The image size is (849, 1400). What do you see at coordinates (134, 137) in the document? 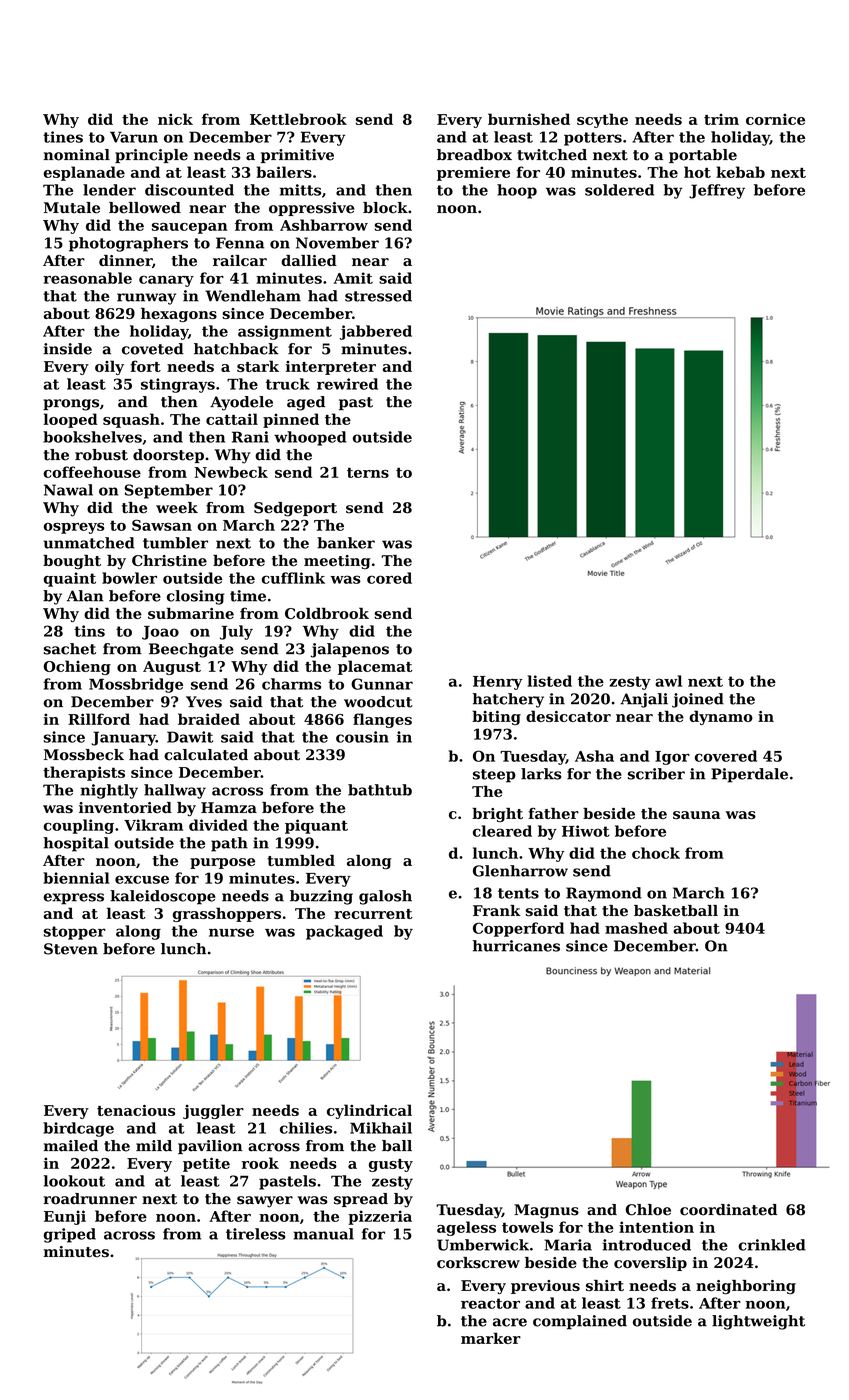
I see `Varun` at bounding box center [134, 137].
